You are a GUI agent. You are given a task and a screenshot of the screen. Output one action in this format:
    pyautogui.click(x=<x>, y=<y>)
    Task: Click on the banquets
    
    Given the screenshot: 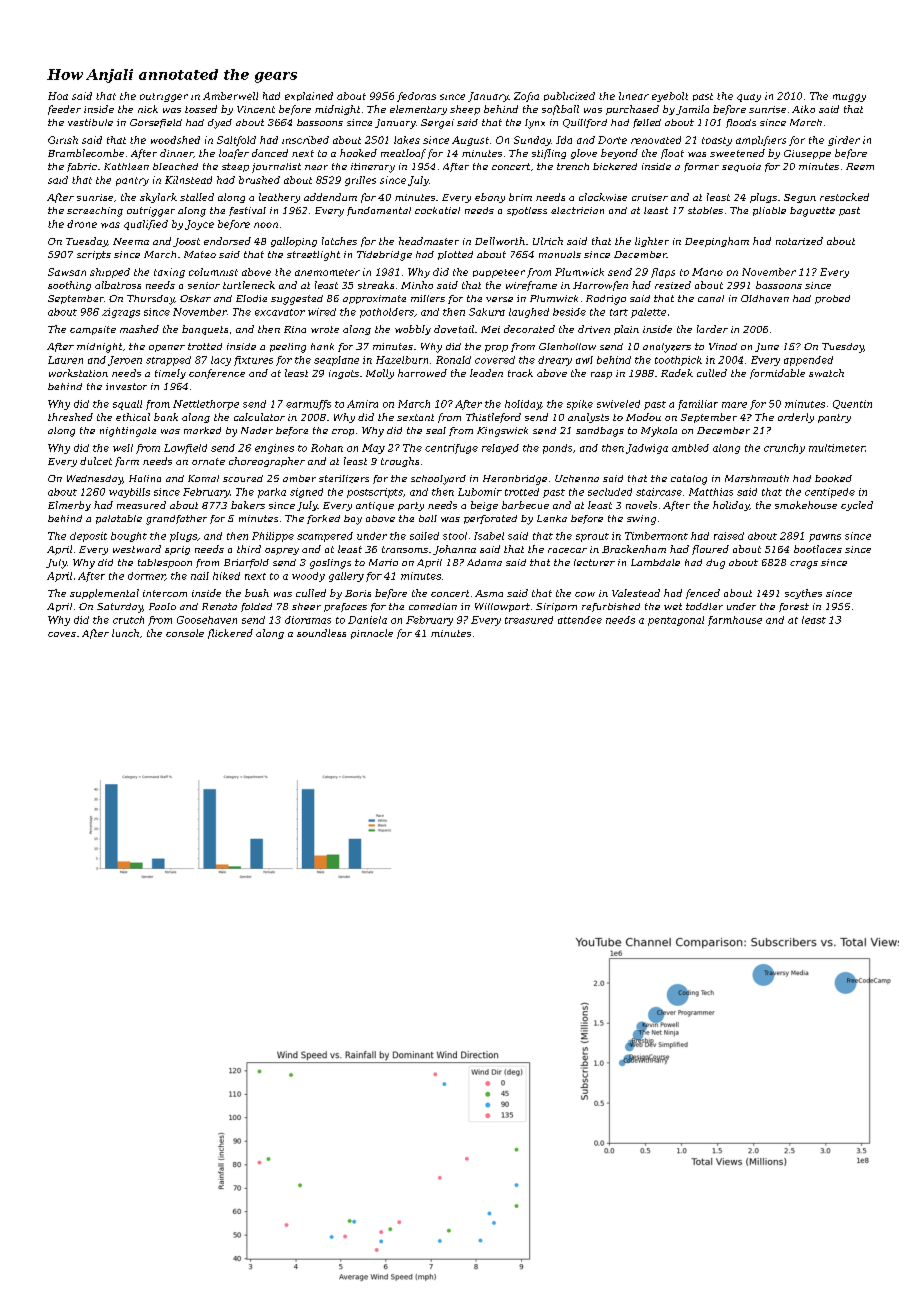 What is the action you would take?
    pyautogui.click(x=205, y=330)
